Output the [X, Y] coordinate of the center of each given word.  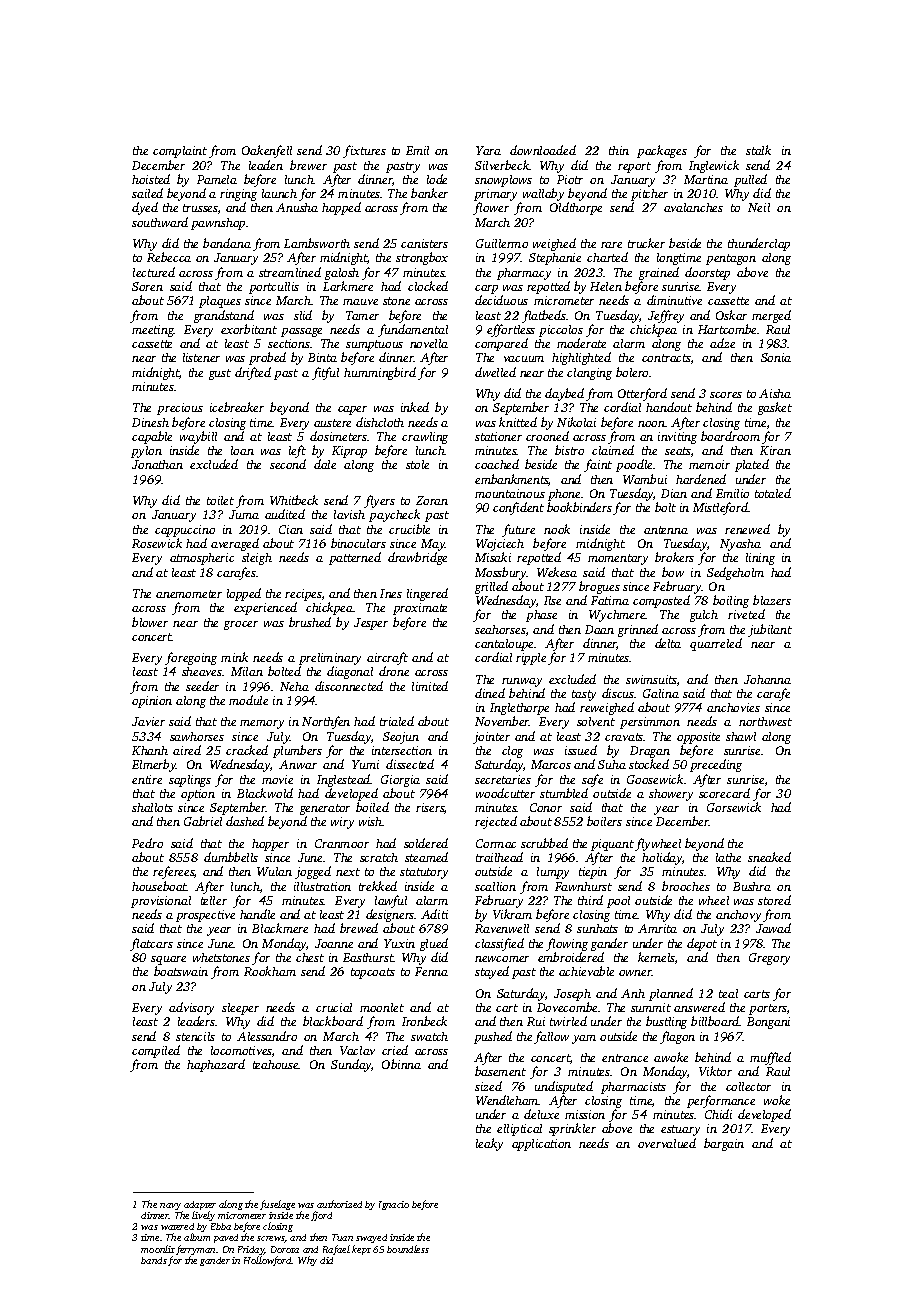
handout [669, 407]
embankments [511, 479]
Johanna [767, 679]
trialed [397, 721]
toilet [220, 500]
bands [154, 1260]
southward [160, 222]
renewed [747, 529]
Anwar [298, 764]
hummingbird [380, 373]
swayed [371, 1238]
